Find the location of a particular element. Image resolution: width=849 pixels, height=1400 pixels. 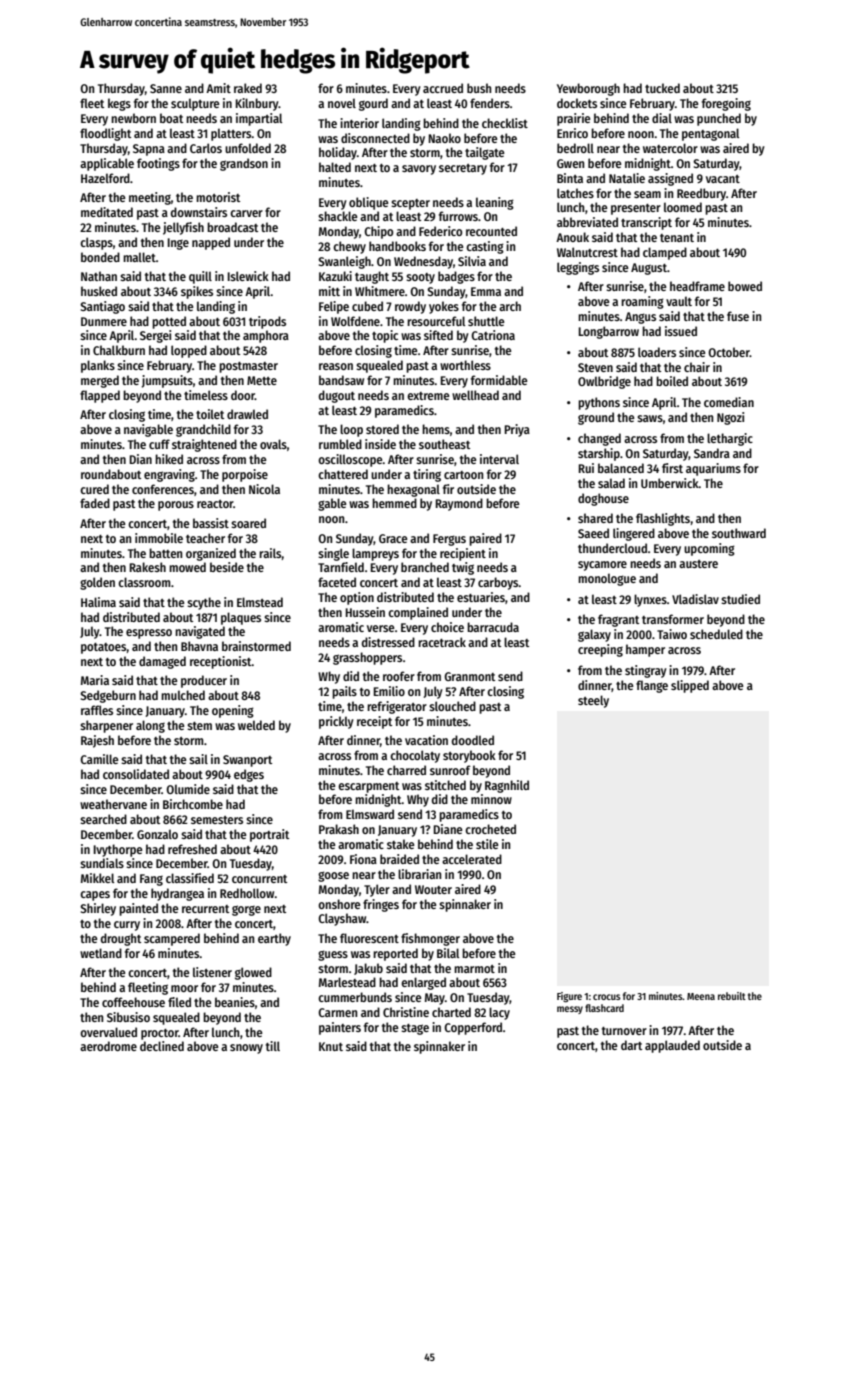

Sanne is located at coordinates (166, 88).
